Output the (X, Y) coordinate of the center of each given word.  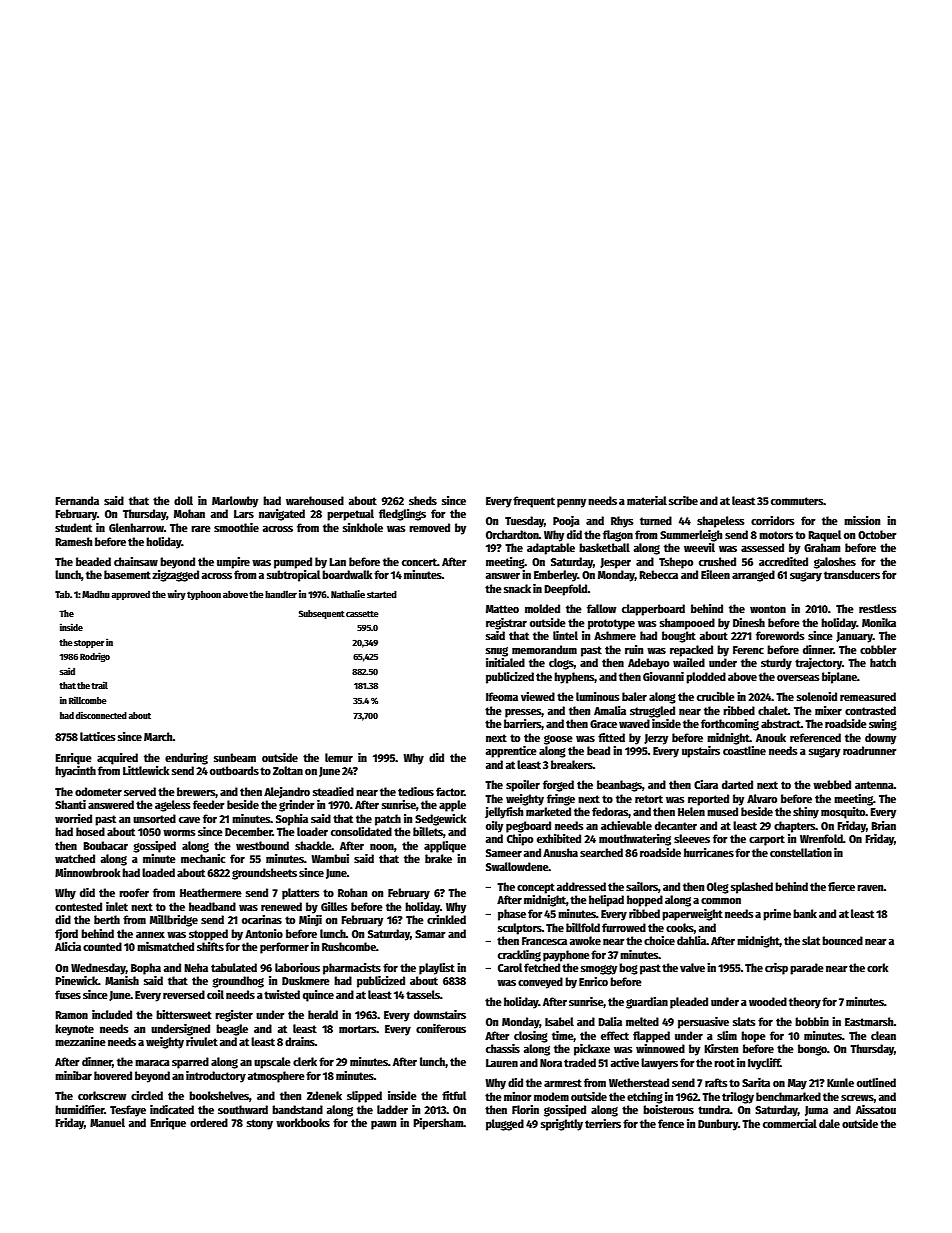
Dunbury (718, 1125)
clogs (561, 664)
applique (445, 847)
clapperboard (653, 610)
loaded (158, 872)
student (73, 527)
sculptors (520, 929)
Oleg (718, 888)
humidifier (79, 1109)
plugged (505, 1125)
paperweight (692, 915)
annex (150, 935)
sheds (423, 500)
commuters (797, 501)
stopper (89, 644)
